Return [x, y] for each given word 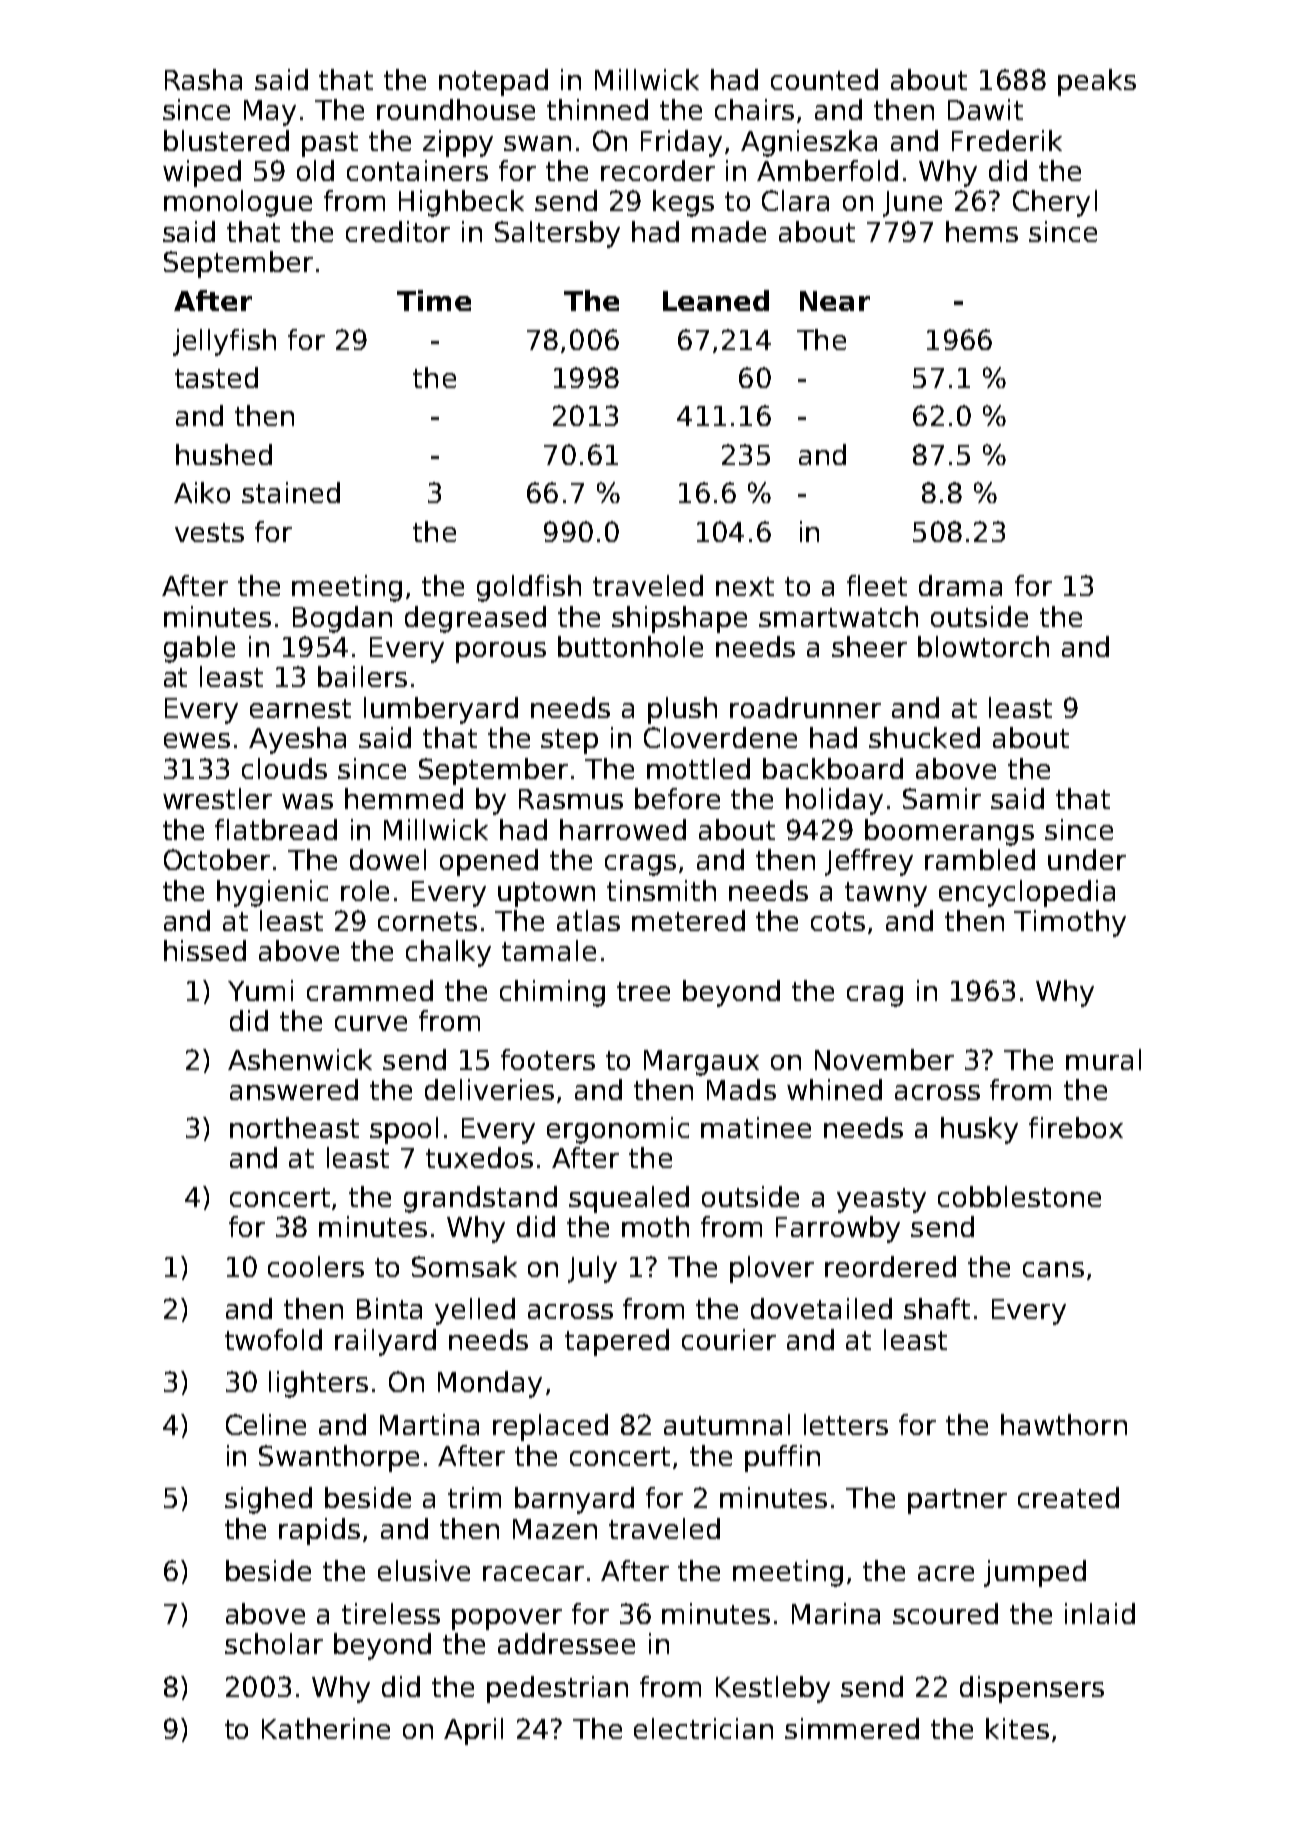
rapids [319, 1531]
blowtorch [983, 646]
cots [838, 921]
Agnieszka [809, 143]
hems [982, 231]
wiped [202, 173]
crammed [370, 990]
